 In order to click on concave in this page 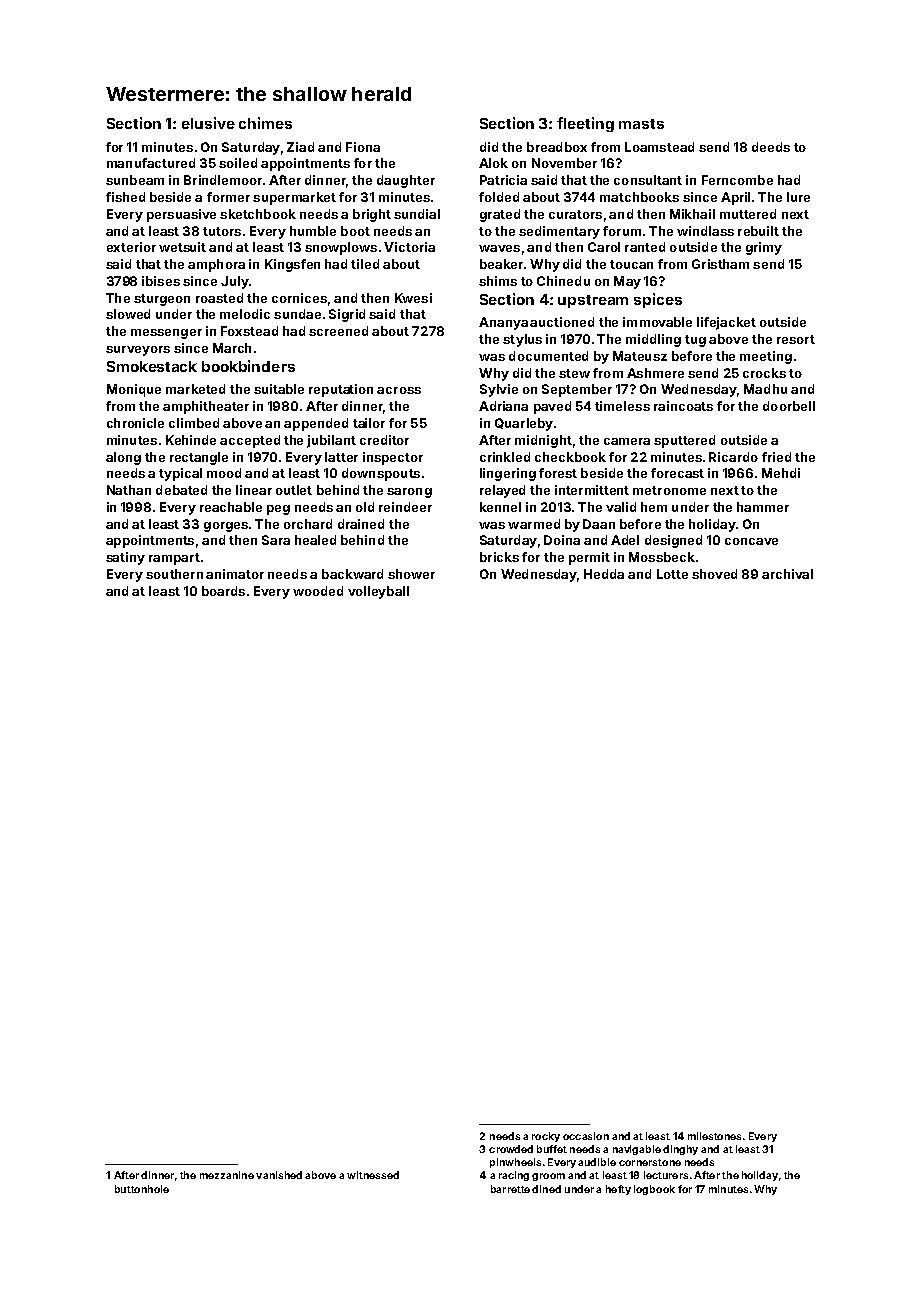, I will do `click(751, 541)`.
